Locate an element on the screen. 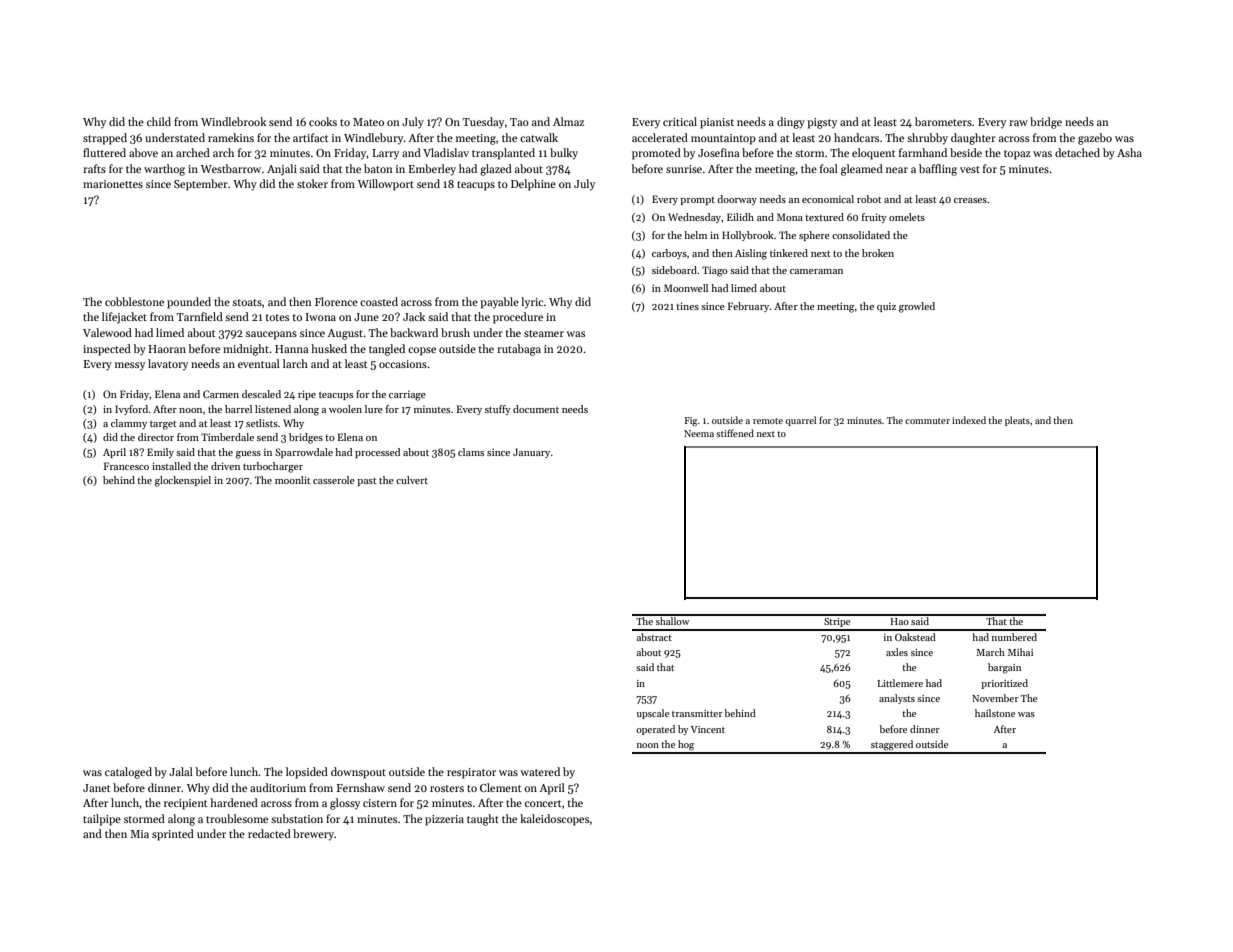 Image resolution: width=1233 pixels, height=952 pixels. barometers is located at coordinates (943, 121).
